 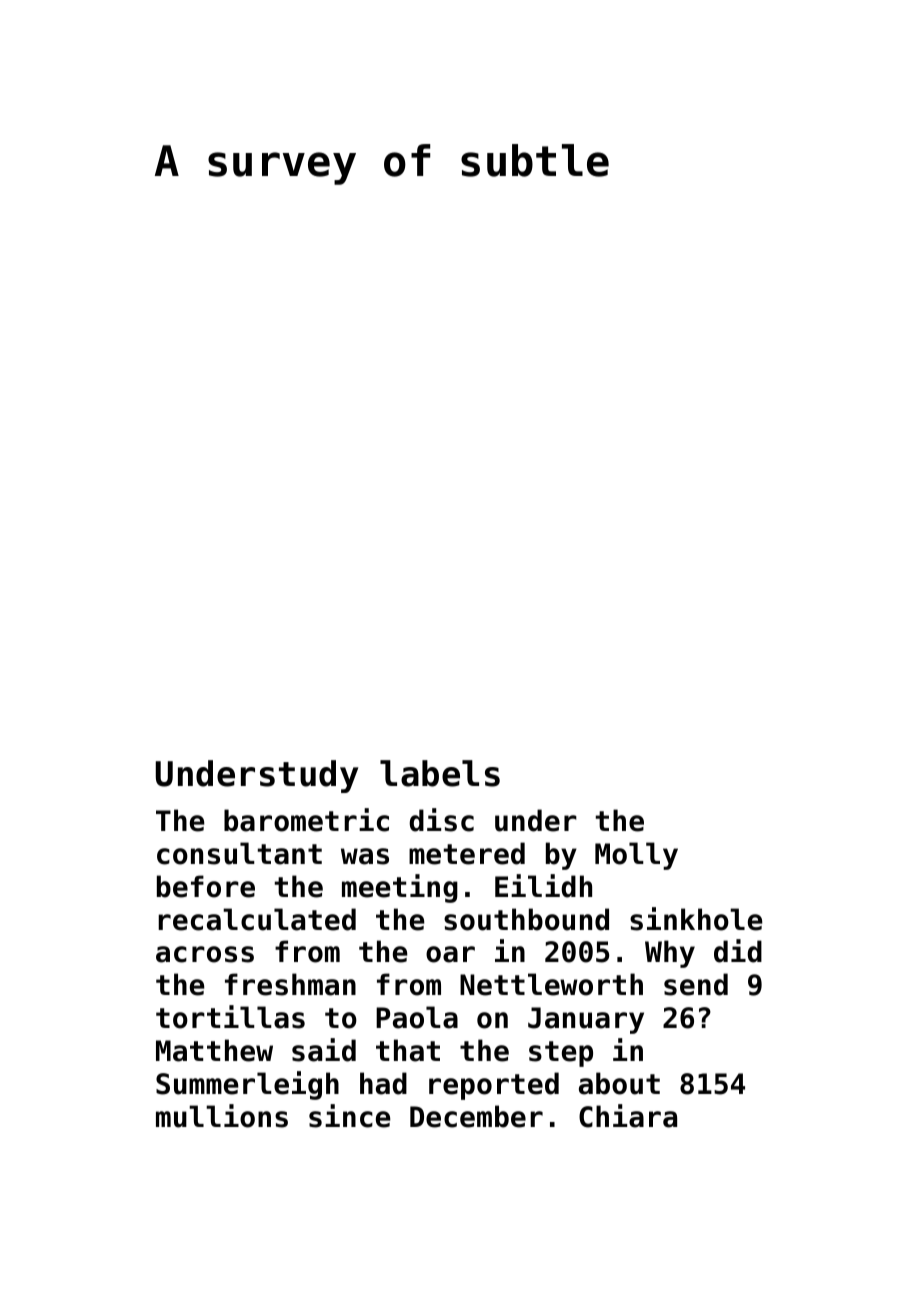 What do you see at coordinates (440, 773) in the document?
I see `labels` at bounding box center [440, 773].
